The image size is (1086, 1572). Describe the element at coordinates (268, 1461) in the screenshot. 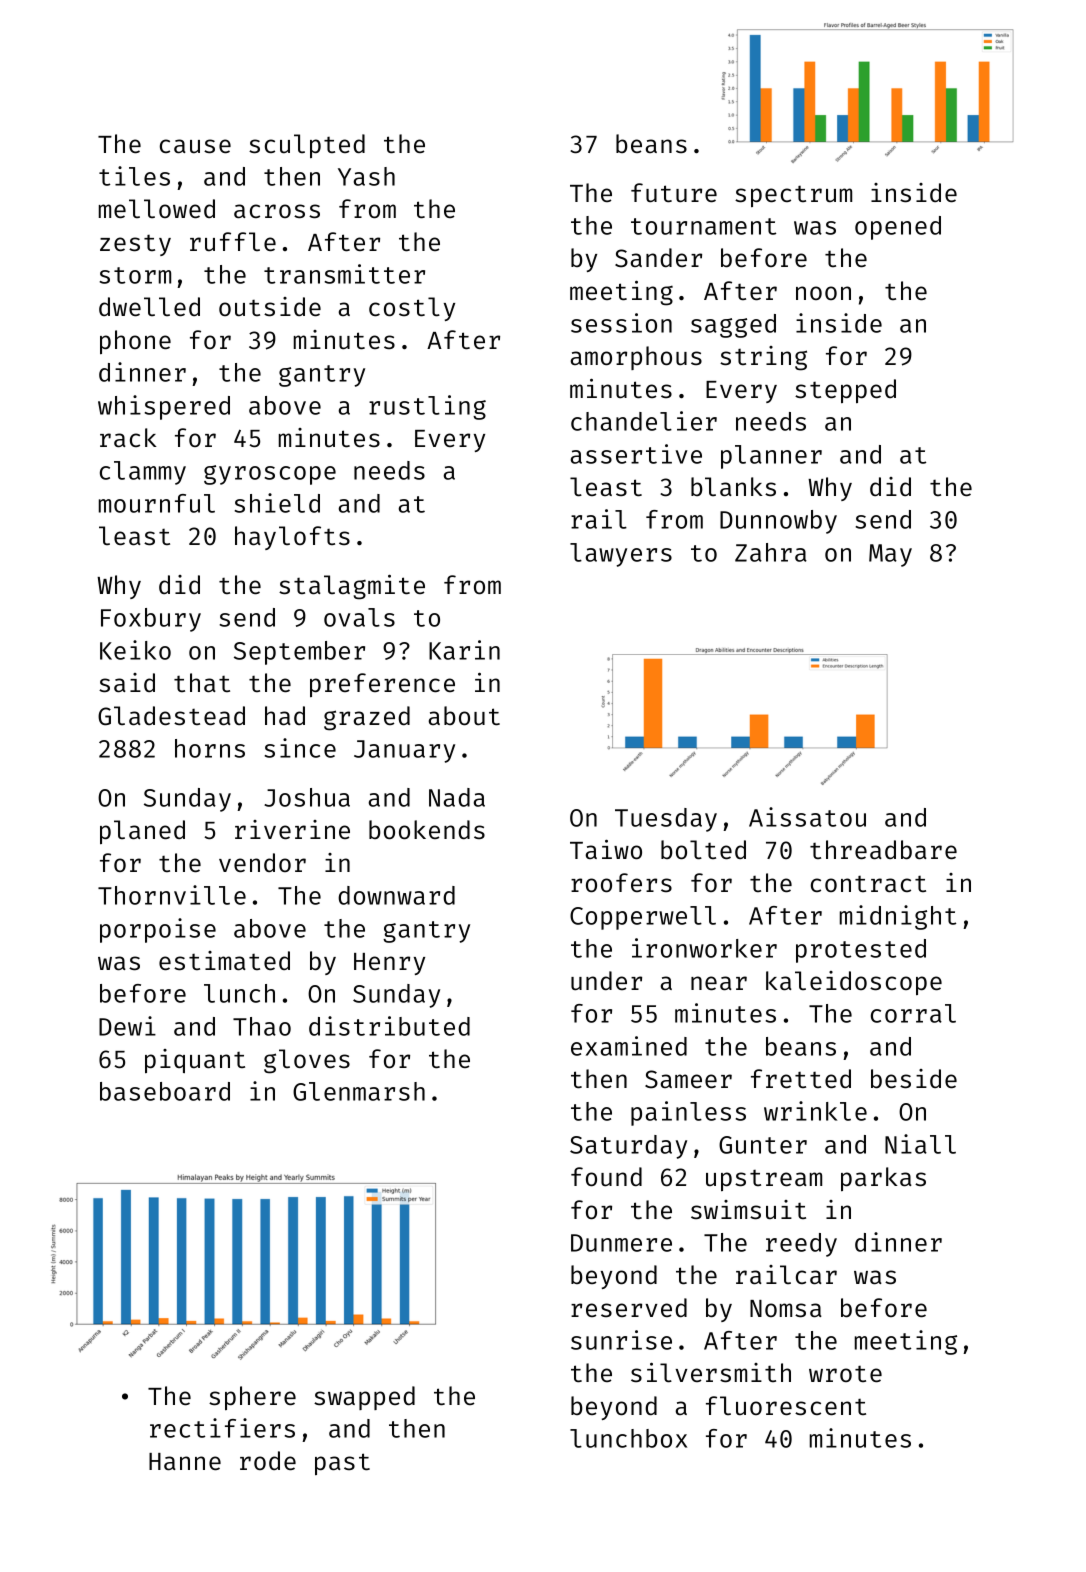

I see `rode` at that location.
